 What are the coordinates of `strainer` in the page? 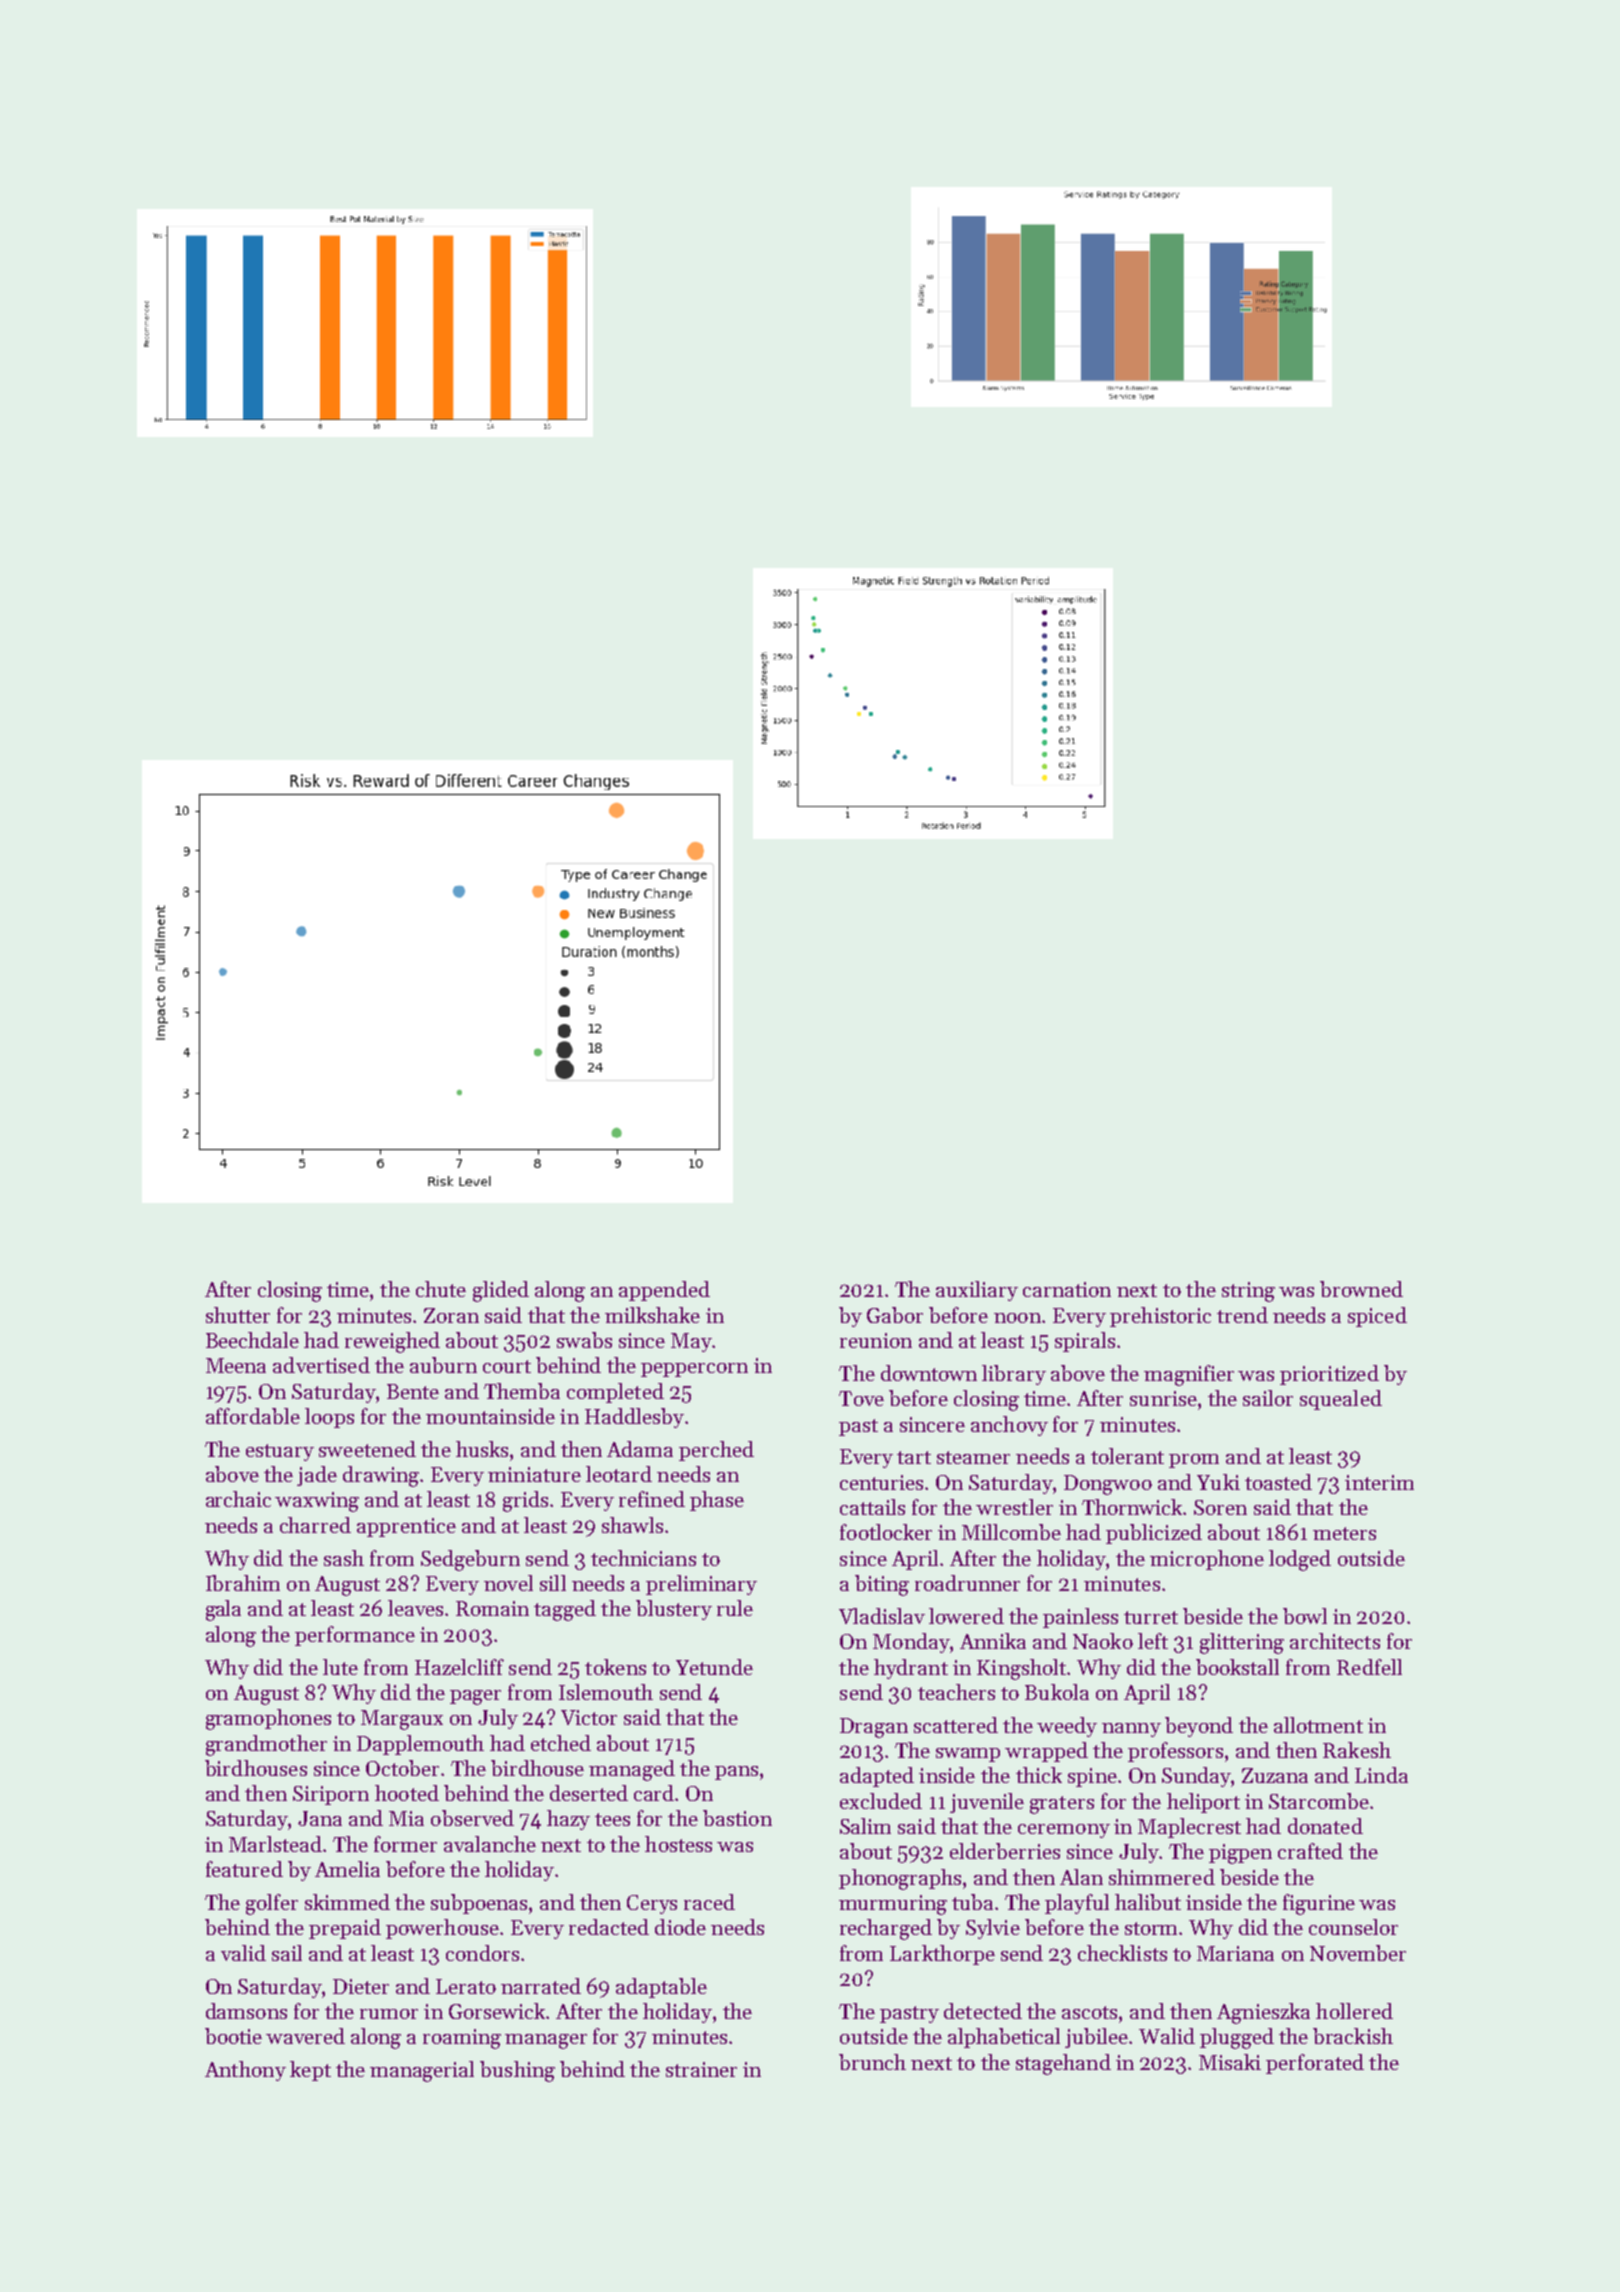 It's located at (701, 2069).
